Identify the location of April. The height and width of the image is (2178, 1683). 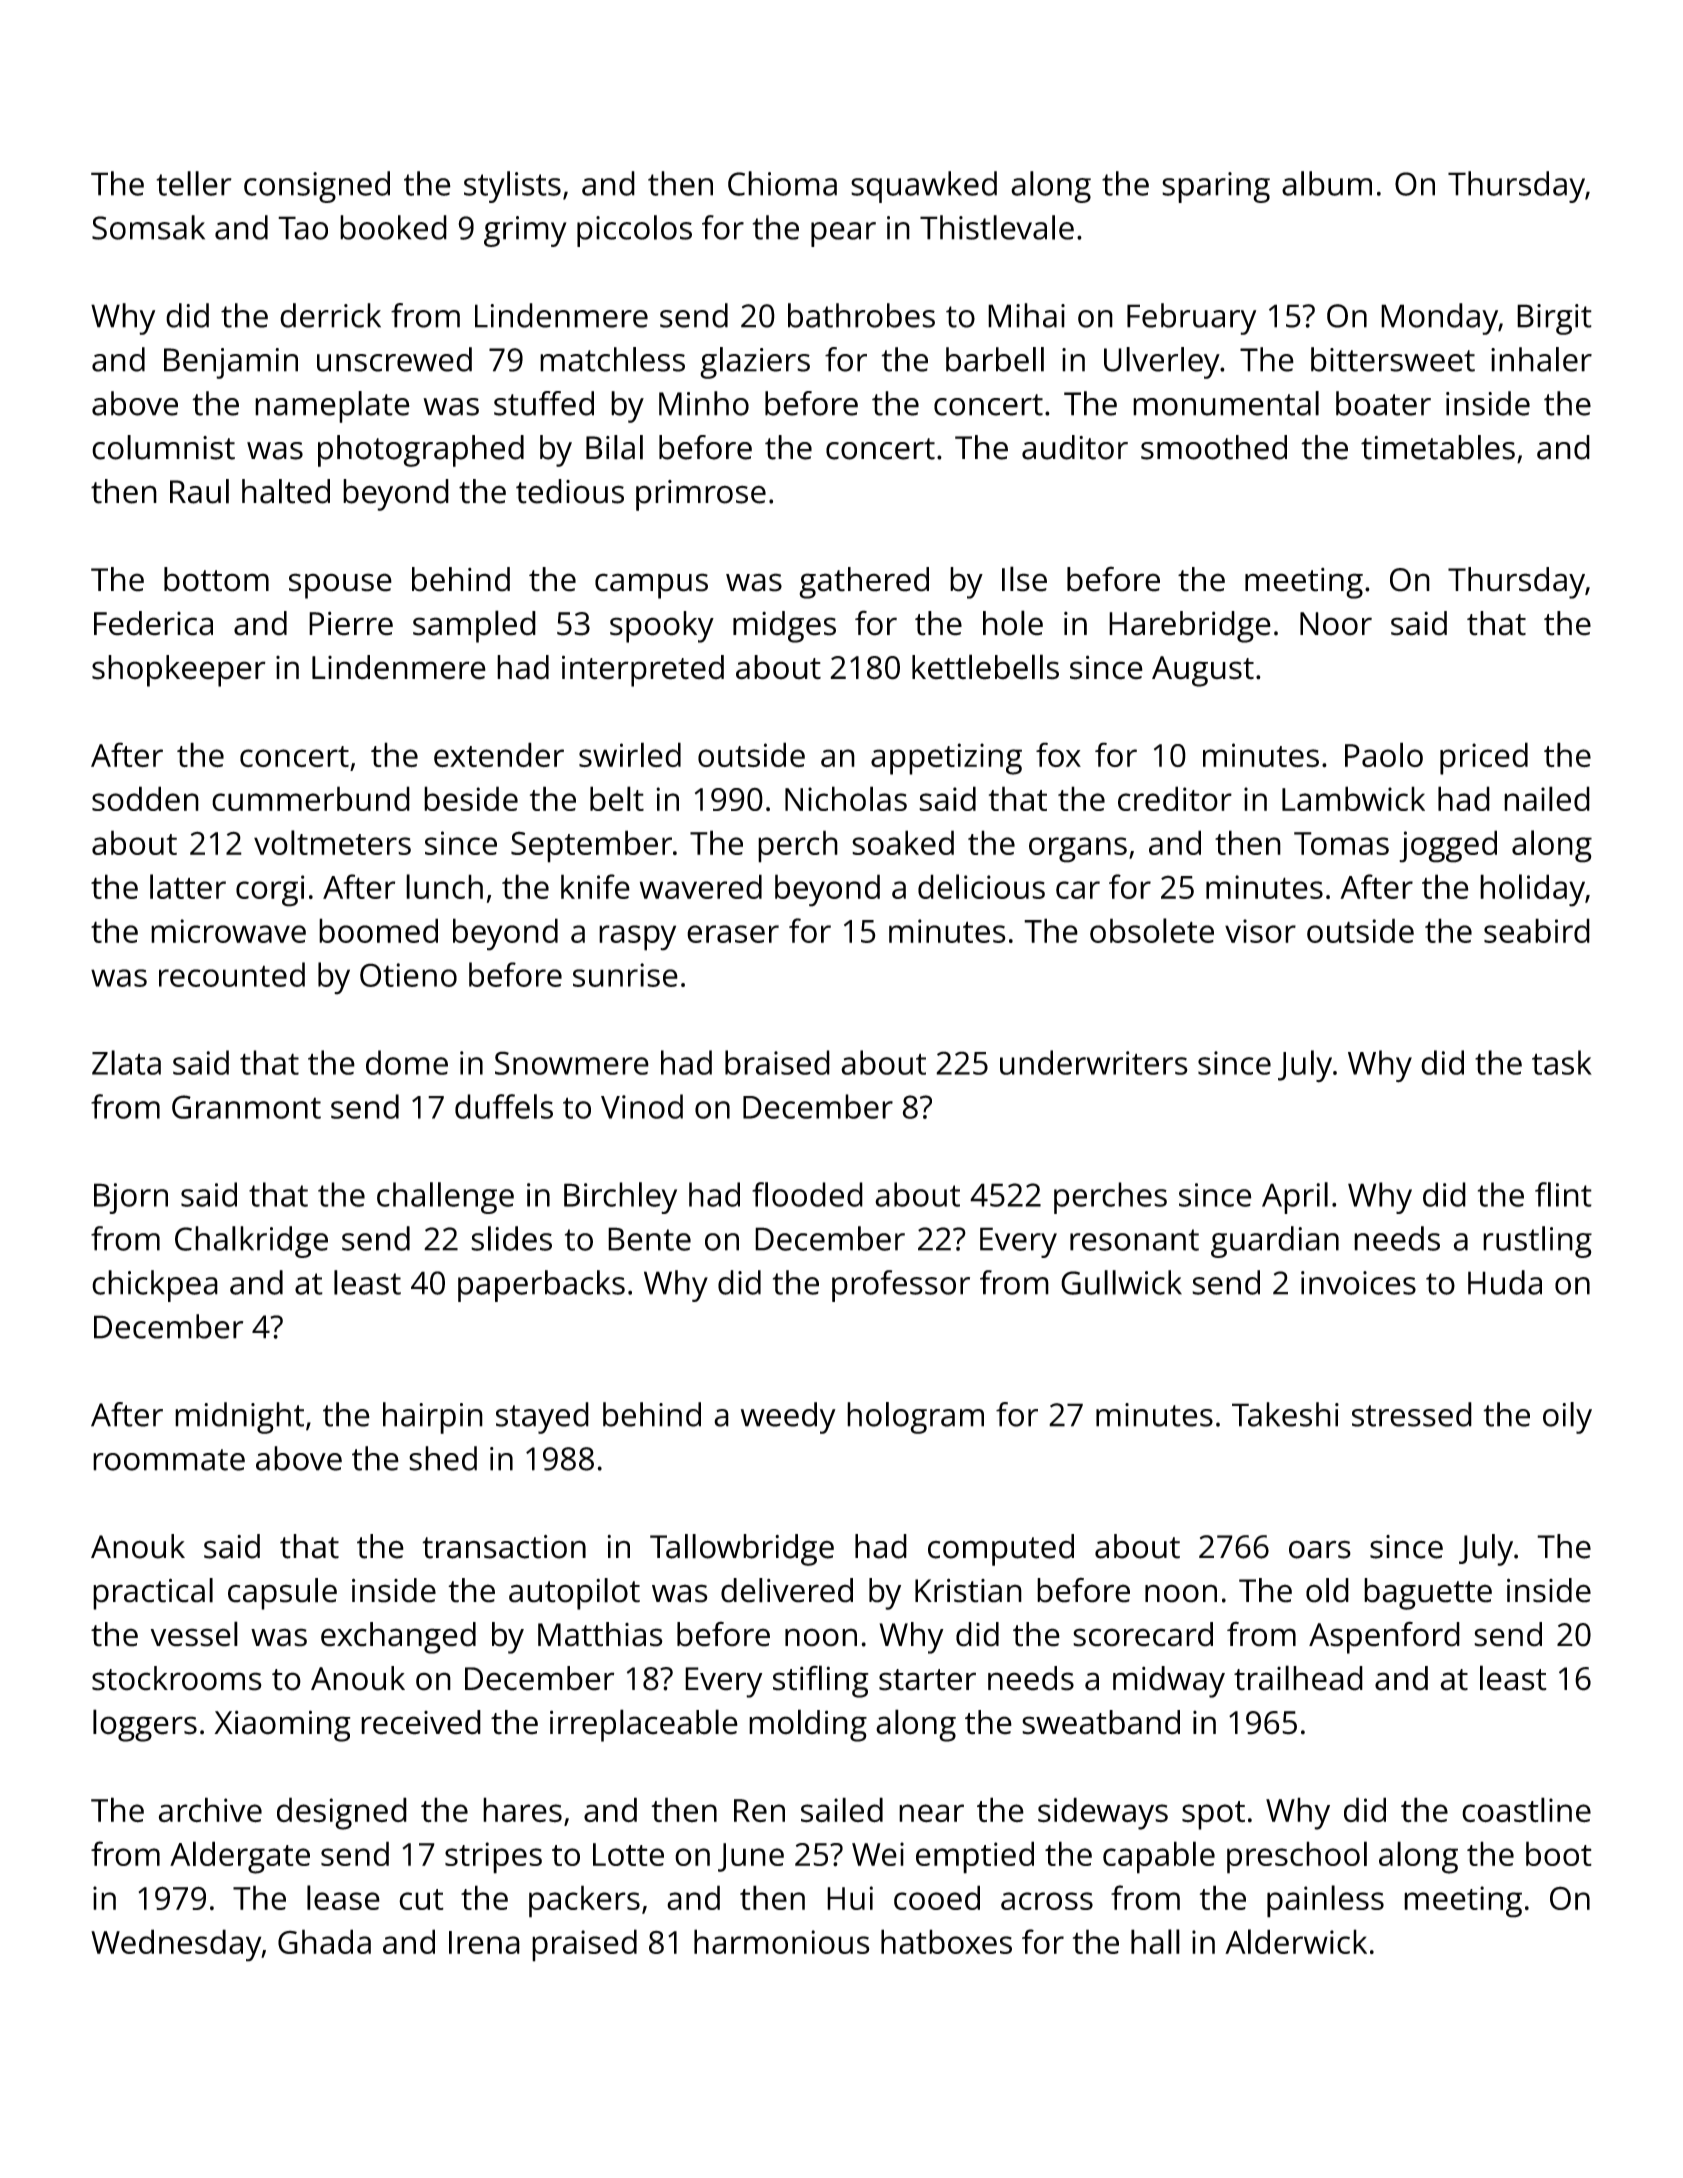
(1295, 1198).
